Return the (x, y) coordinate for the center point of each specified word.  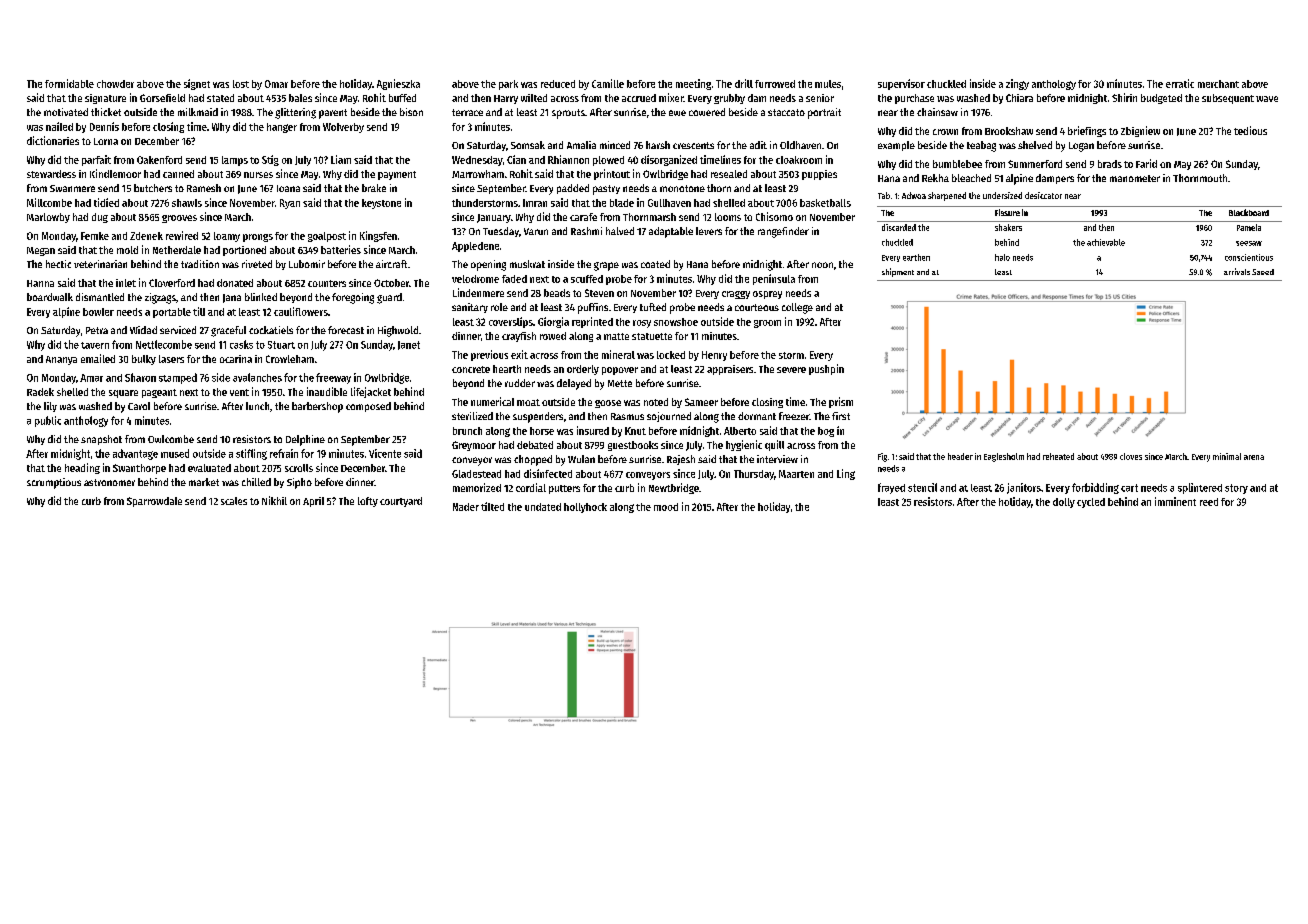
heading (82, 468)
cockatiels (271, 330)
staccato (786, 112)
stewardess (51, 174)
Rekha (935, 178)
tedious (1250, 130)
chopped (533, 460)
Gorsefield (162, 98)
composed (368, 407)
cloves (1131, 456)
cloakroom (799, 160)
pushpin (826, 369)
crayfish (519, 337)
